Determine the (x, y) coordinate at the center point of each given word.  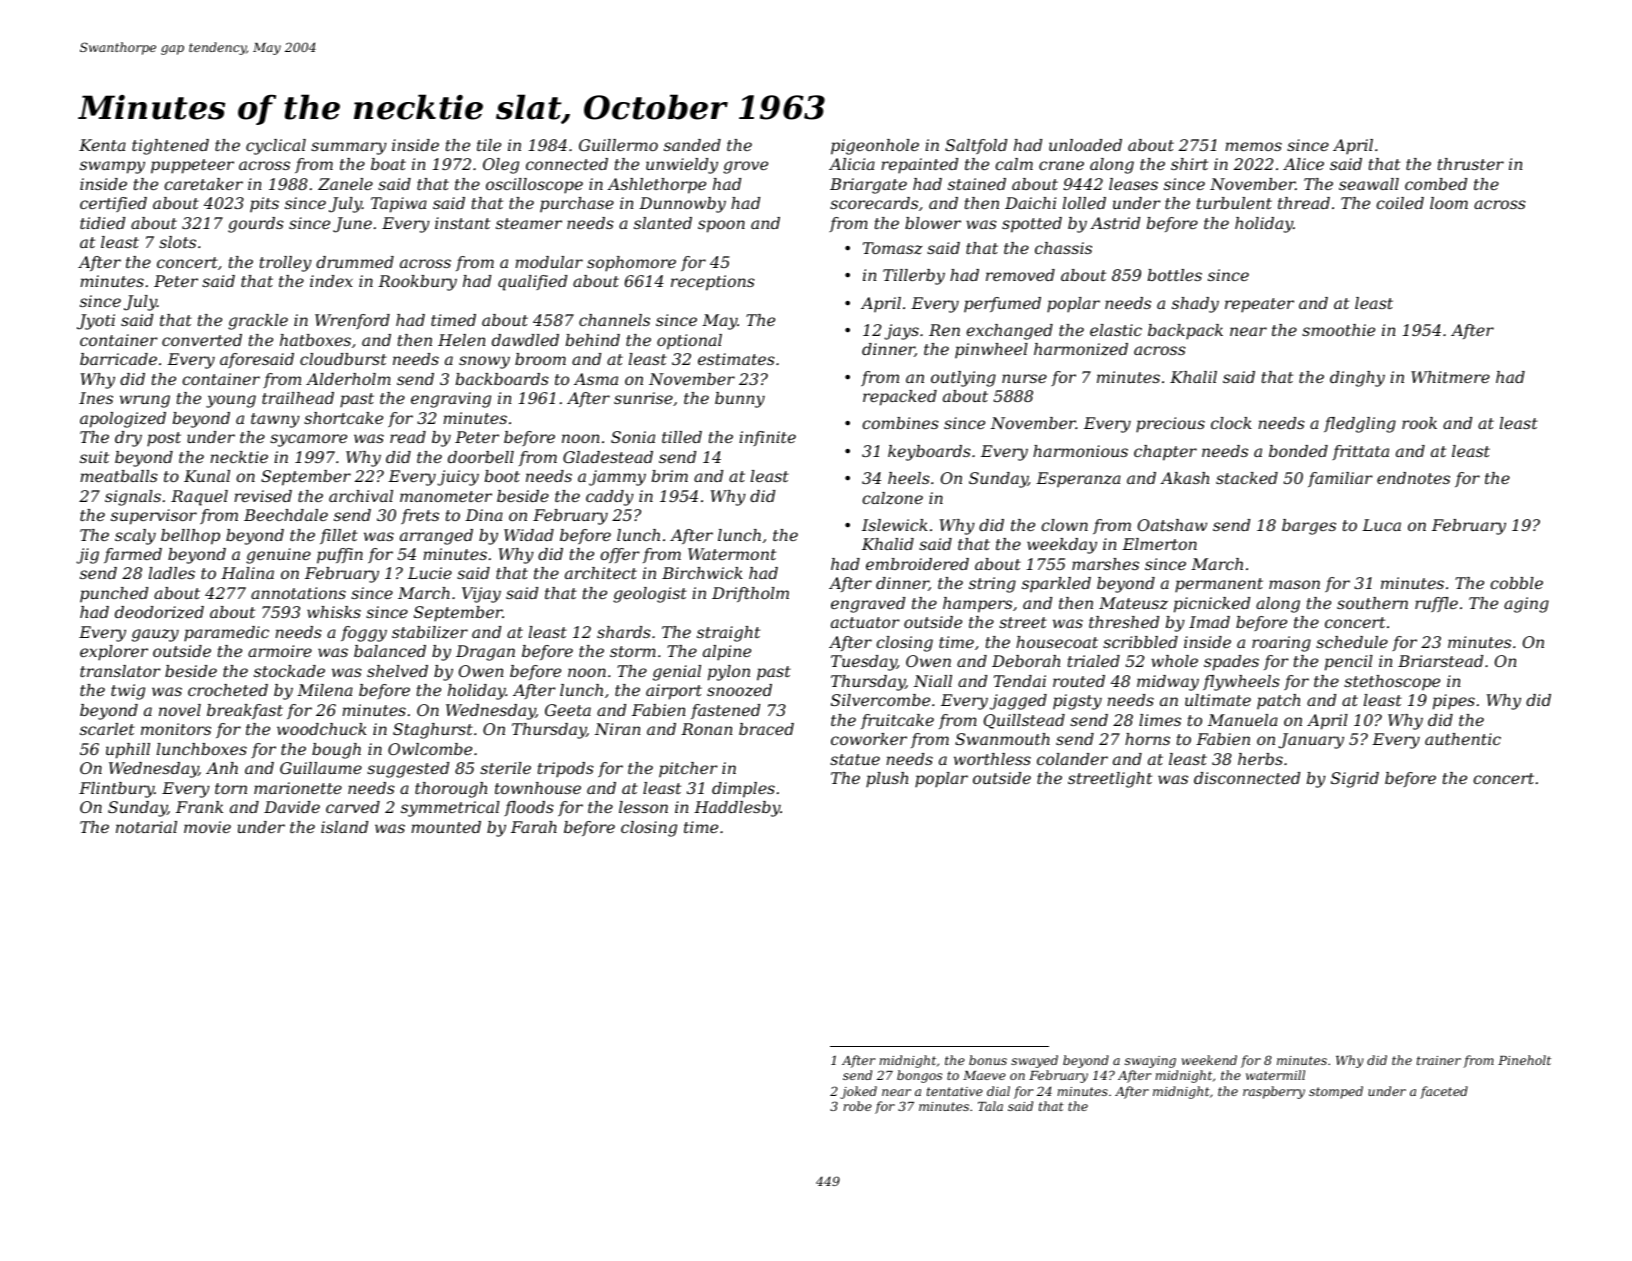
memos (1253, 146)
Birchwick (702, 573)
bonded (1298, 451)
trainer (1439, 1060)
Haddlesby (737, 809)
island (344, 827)
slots (177, 242)
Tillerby (914, 277)
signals (133, 498)
